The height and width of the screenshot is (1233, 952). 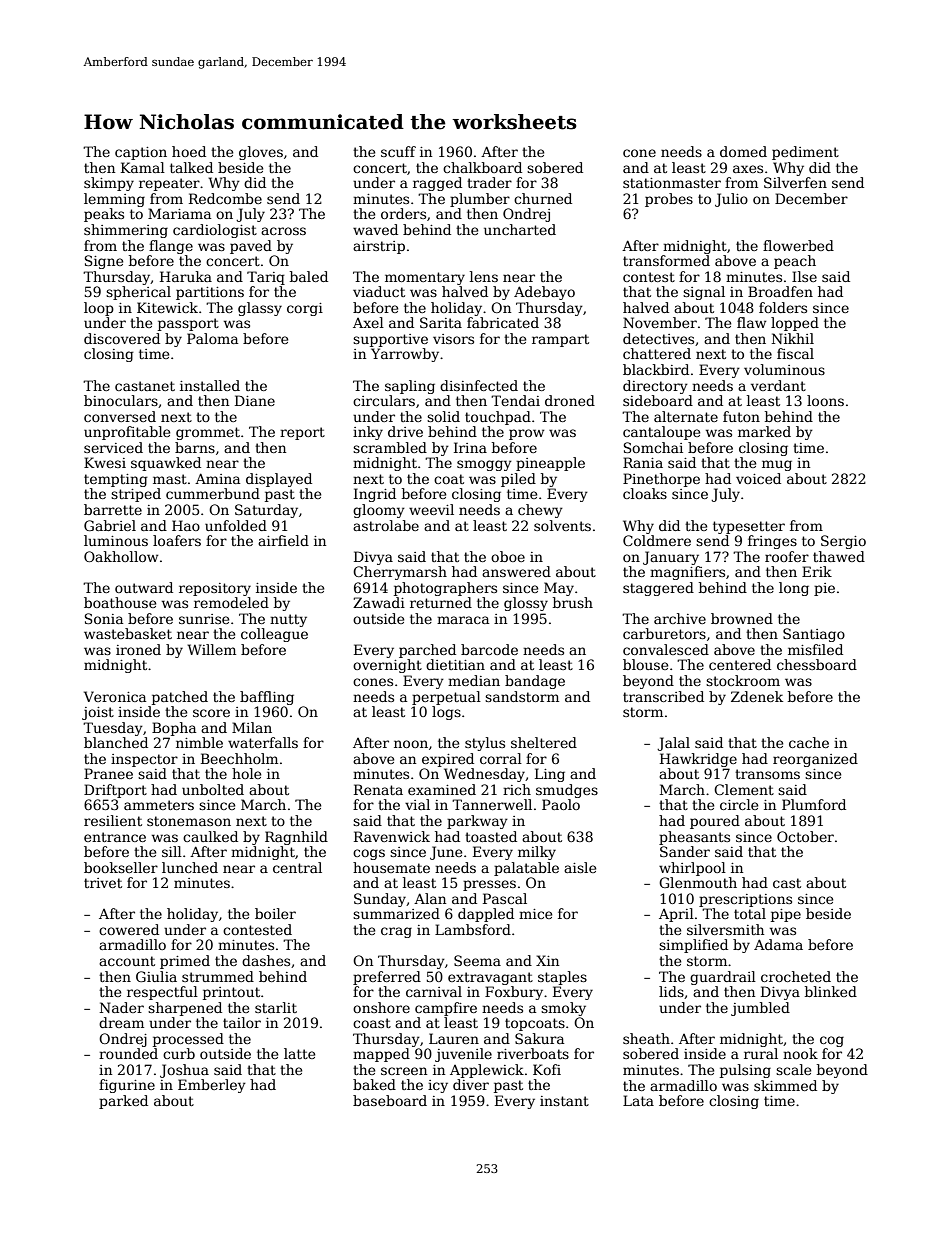 What do you see at coordinates (129, 929) in the screenshot?
I see `cowered` at bounding box center [129, 929].
